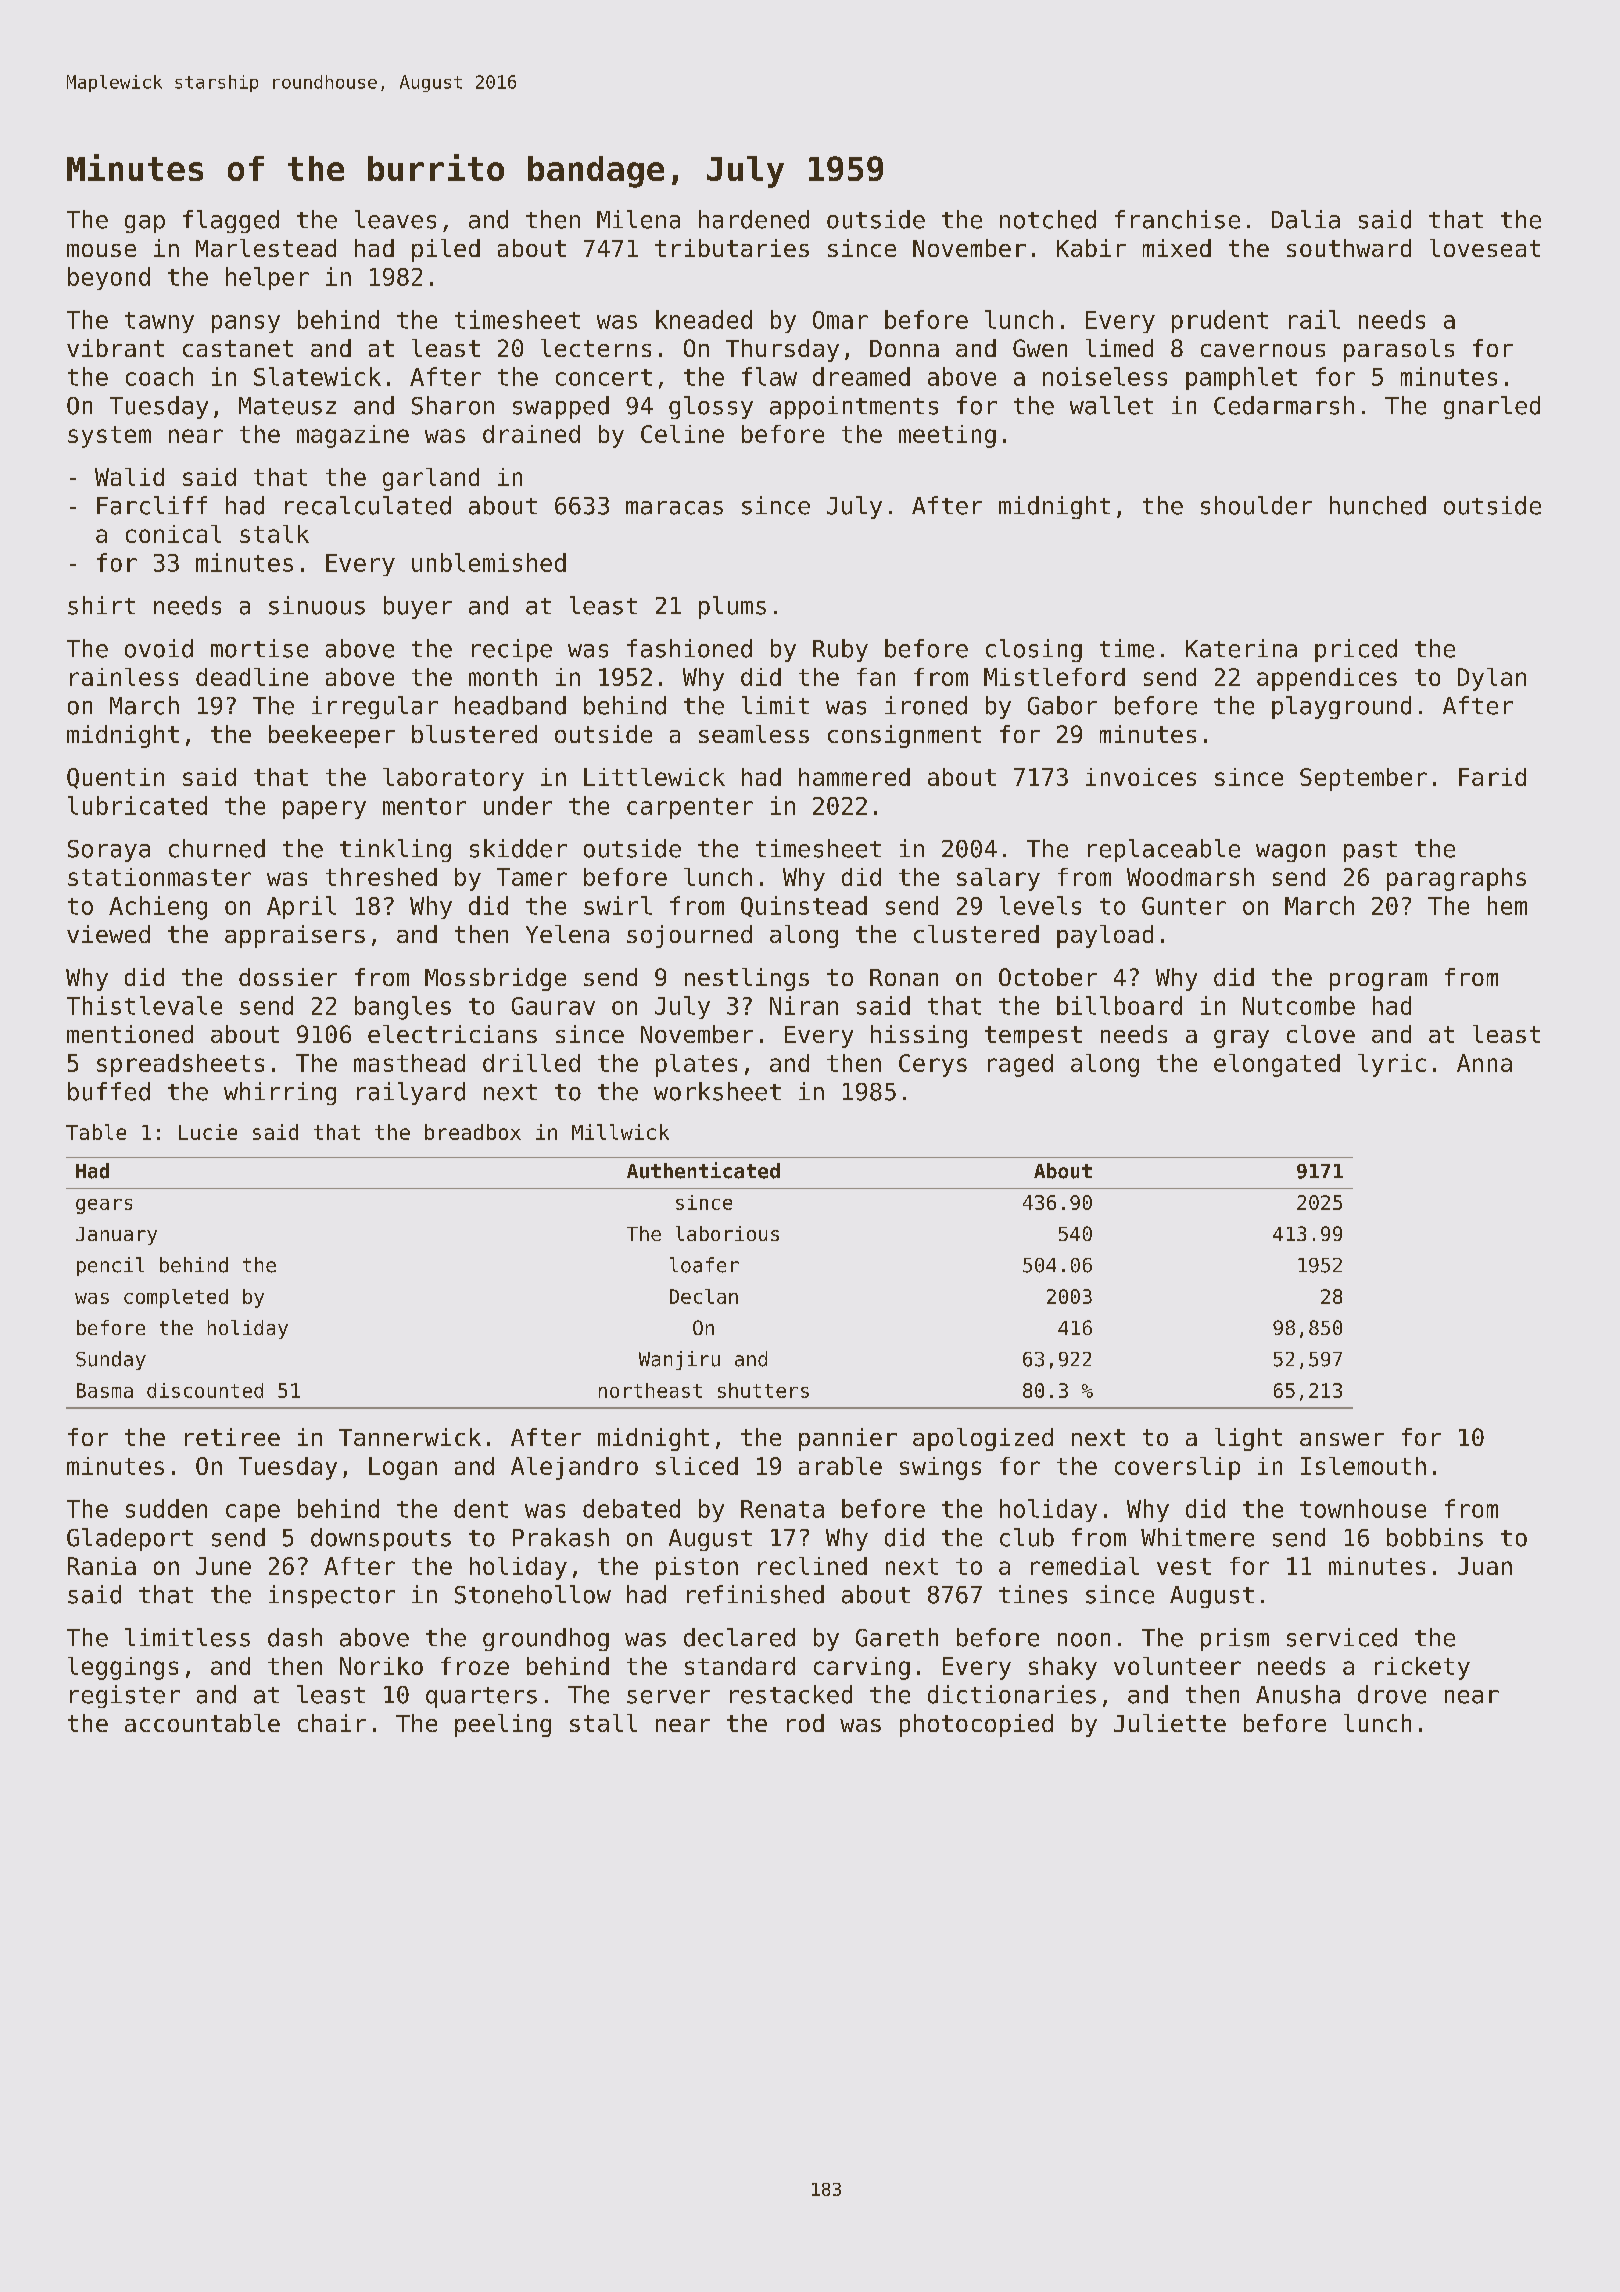  I want to click on coverslip, so click(1177, 1468).
